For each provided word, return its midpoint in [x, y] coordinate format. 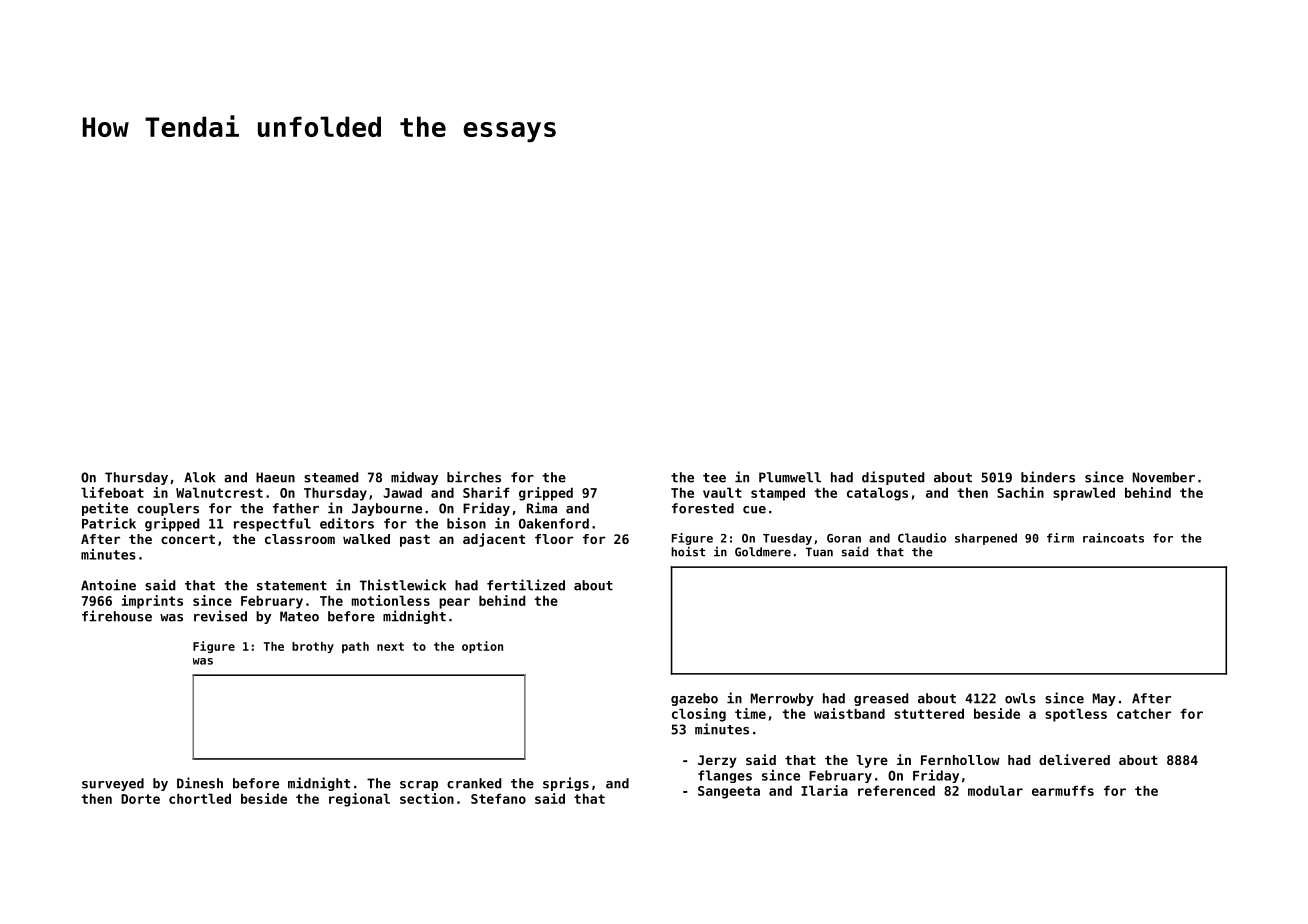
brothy [313, 647]
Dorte [140, 799]
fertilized [526, 585]
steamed [331, 477]
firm [1060, 538]
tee [714, 478]
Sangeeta [729, 792]
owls [1020, 698]
